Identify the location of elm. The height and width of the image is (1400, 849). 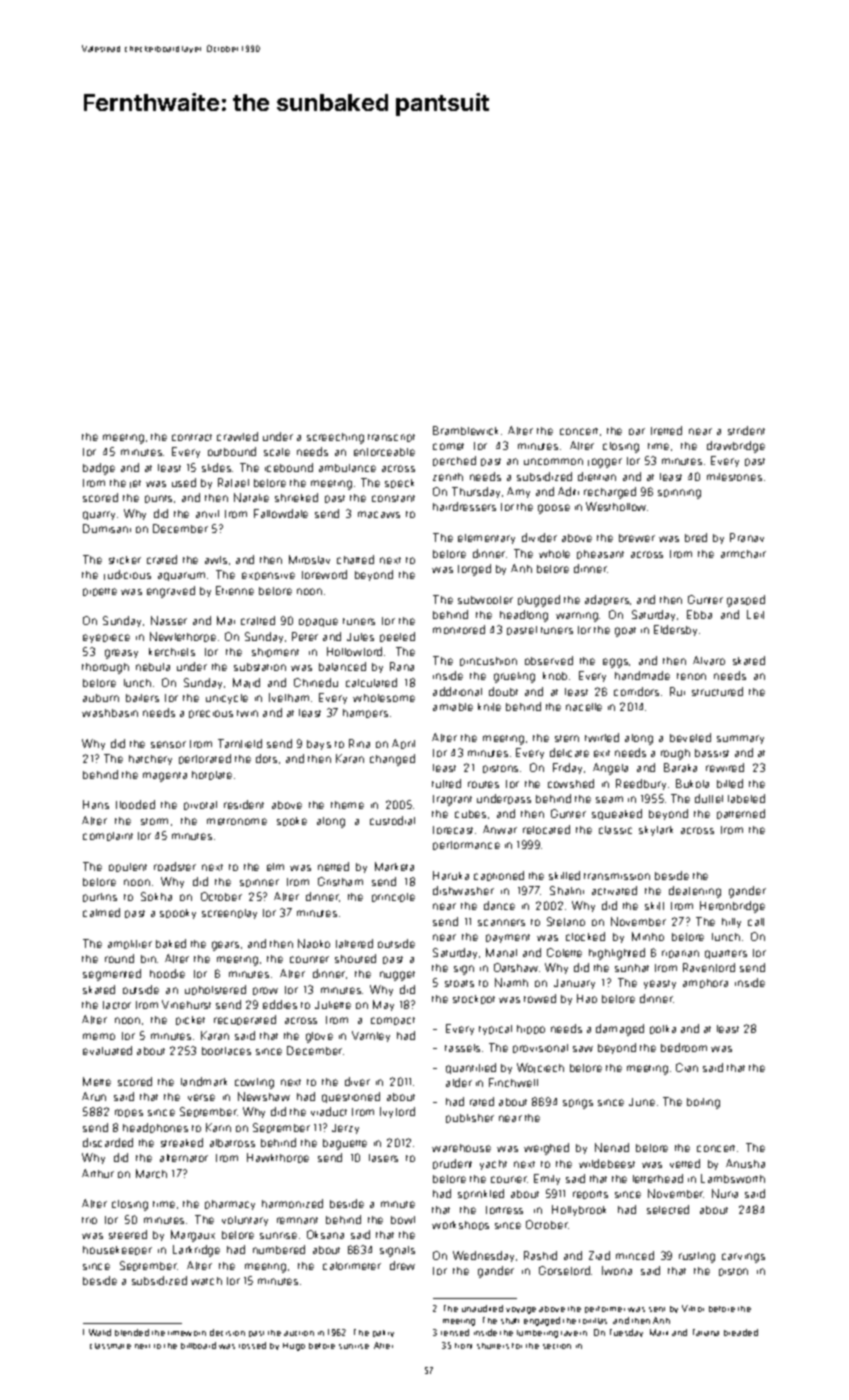
(275, 867).
